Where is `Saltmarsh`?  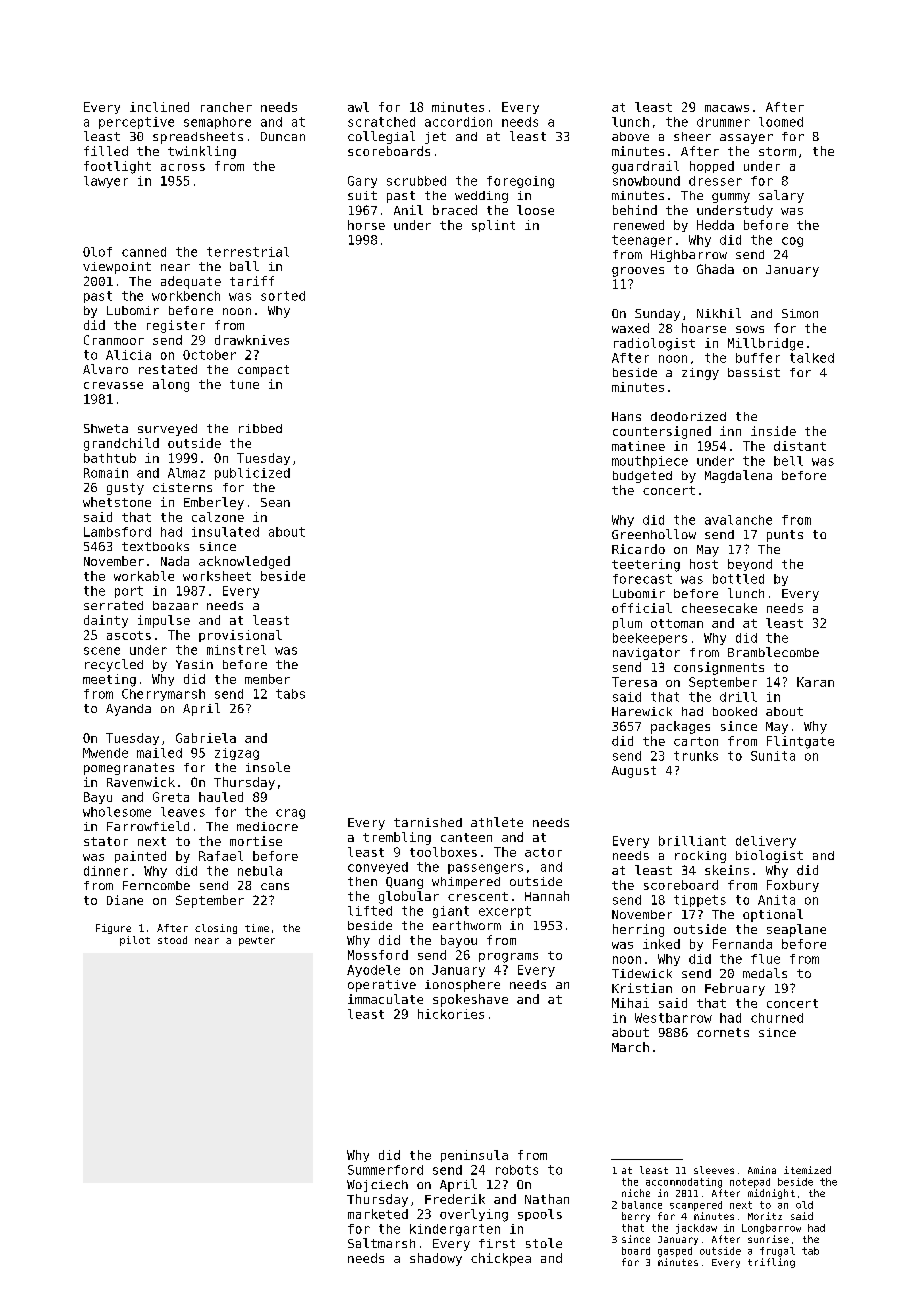
Saltmarsh is located at coordinates (381, 1243).
